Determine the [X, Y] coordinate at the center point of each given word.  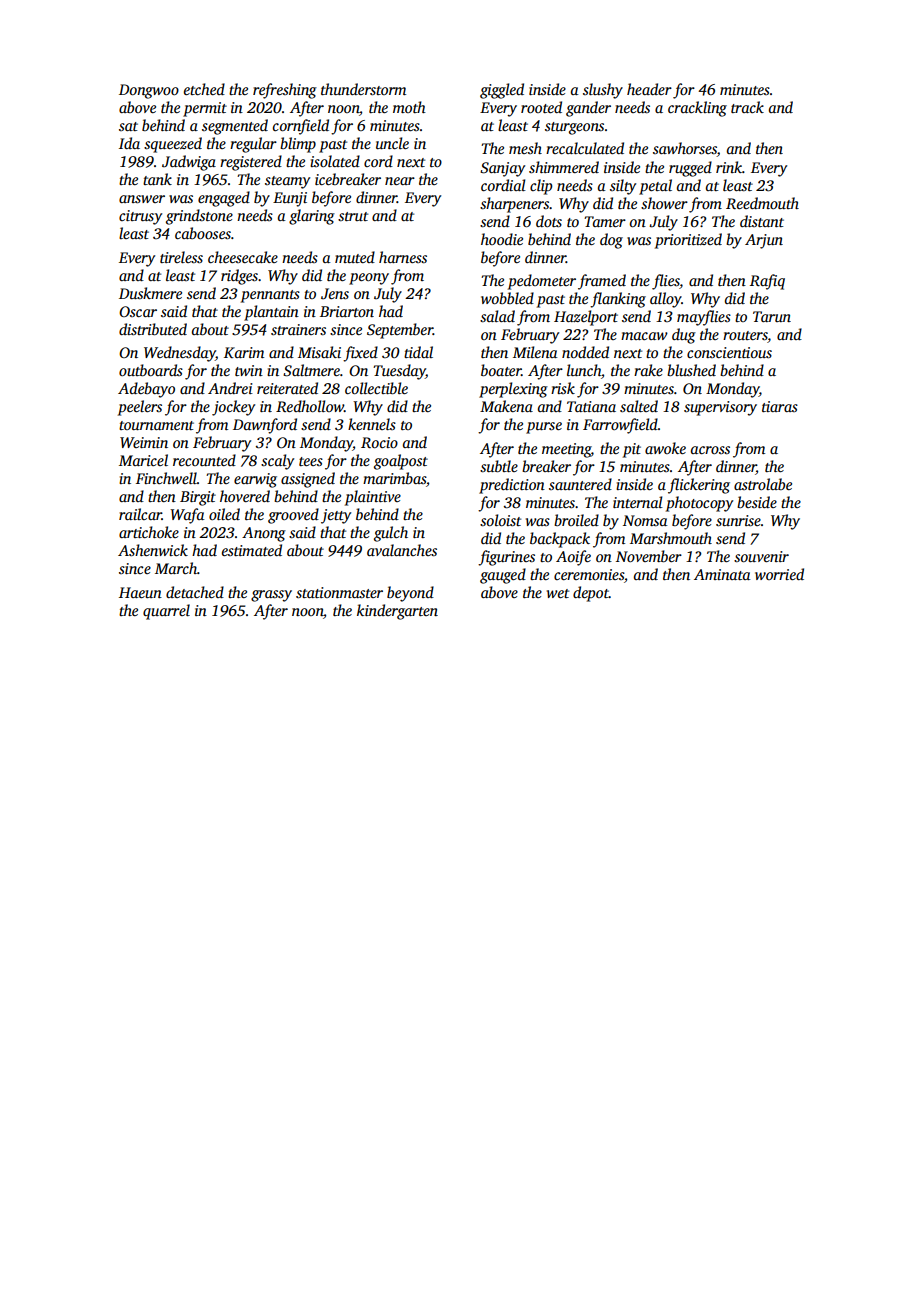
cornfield [301, 127]
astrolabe [763, 484]
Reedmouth [762, 203]
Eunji [290, 199]
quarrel [166, 612]
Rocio [379, 442]
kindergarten [397, 612]
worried [779, 574]
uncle [392, 143]
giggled [502, 91]
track [747, 107]
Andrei [230, 388]
